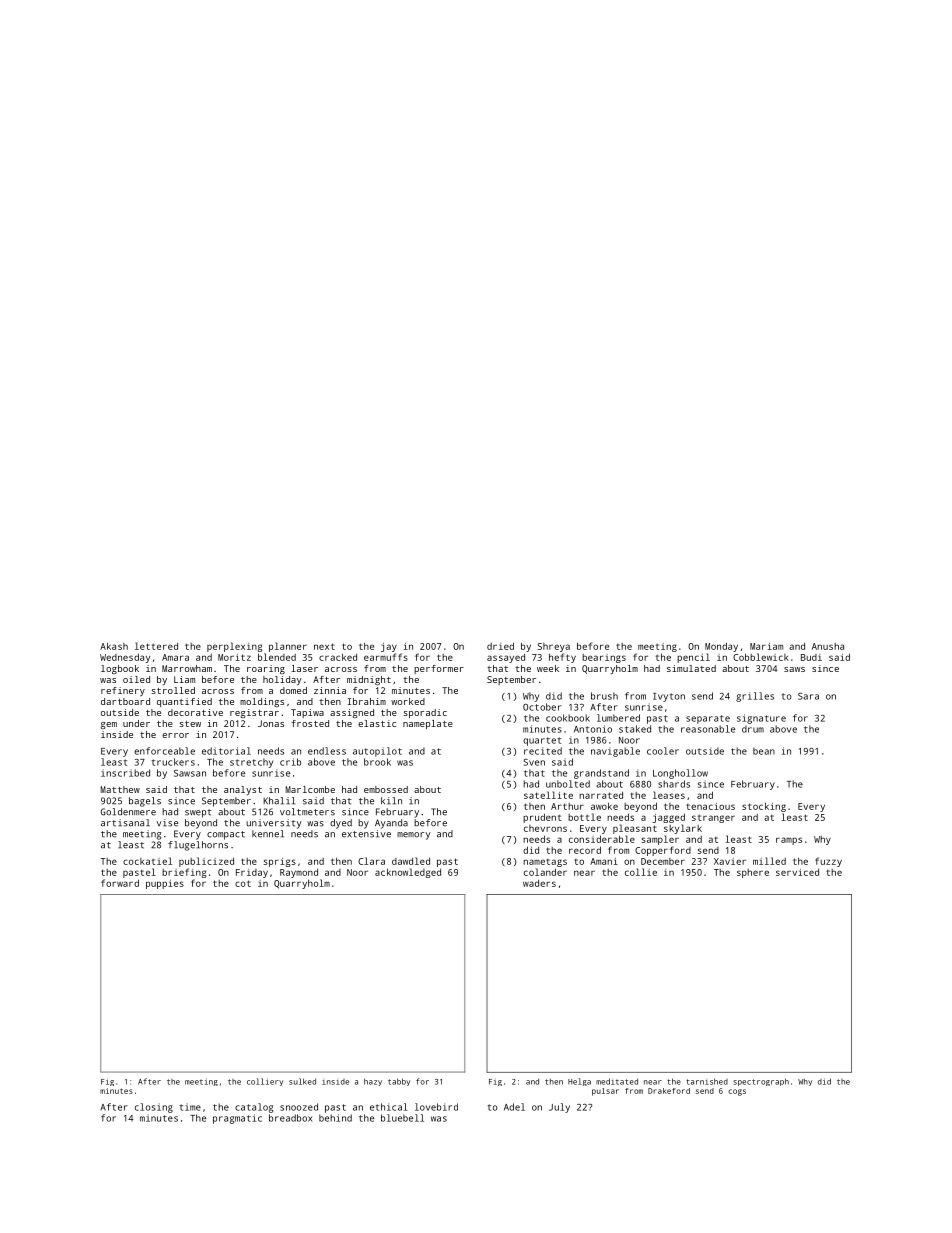  Describe the element at coordinates (683, 829) in the screenshot. I see `skylark` at that location.
